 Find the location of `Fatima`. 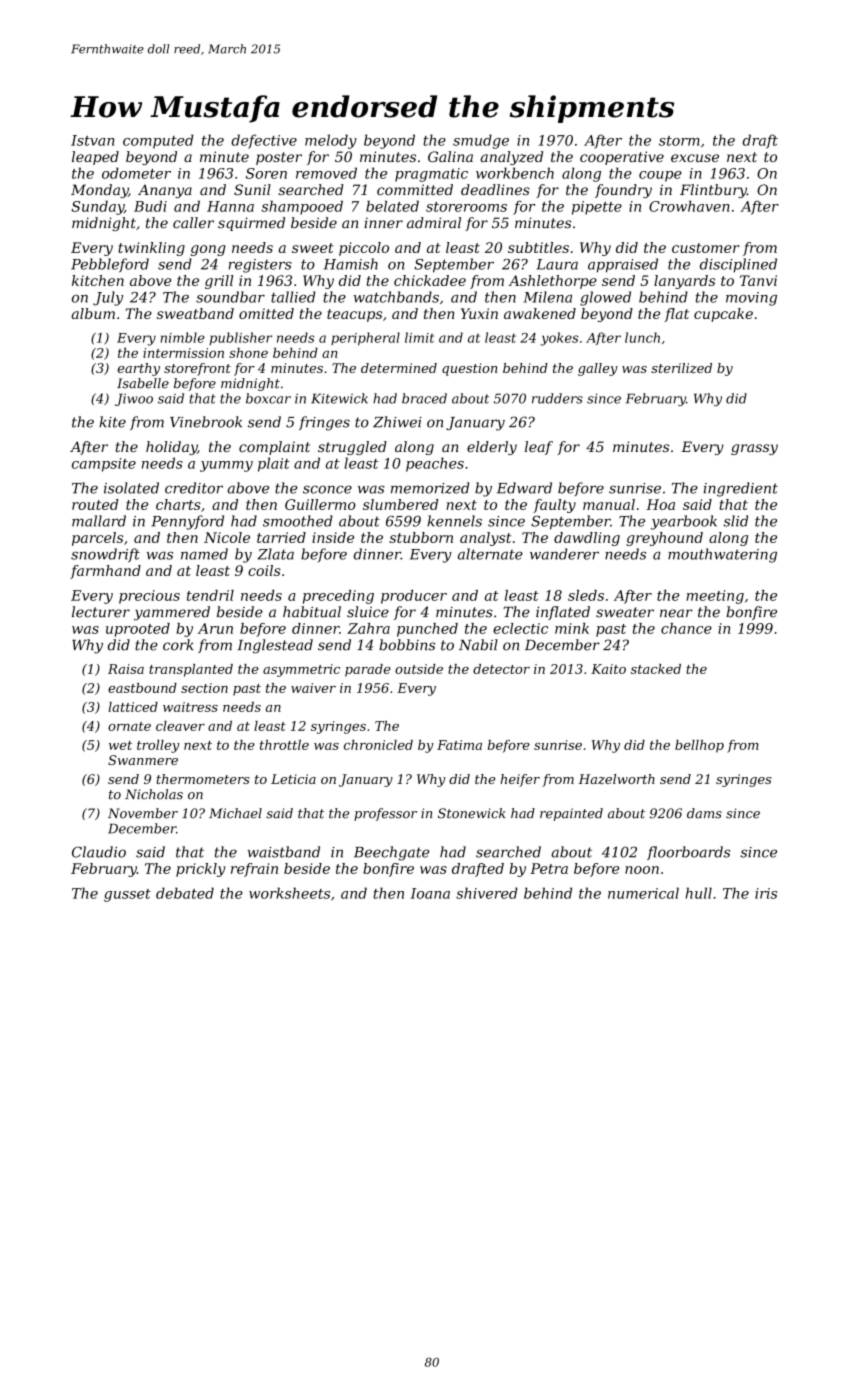

Fatima is located at coordinates (459, 745).
